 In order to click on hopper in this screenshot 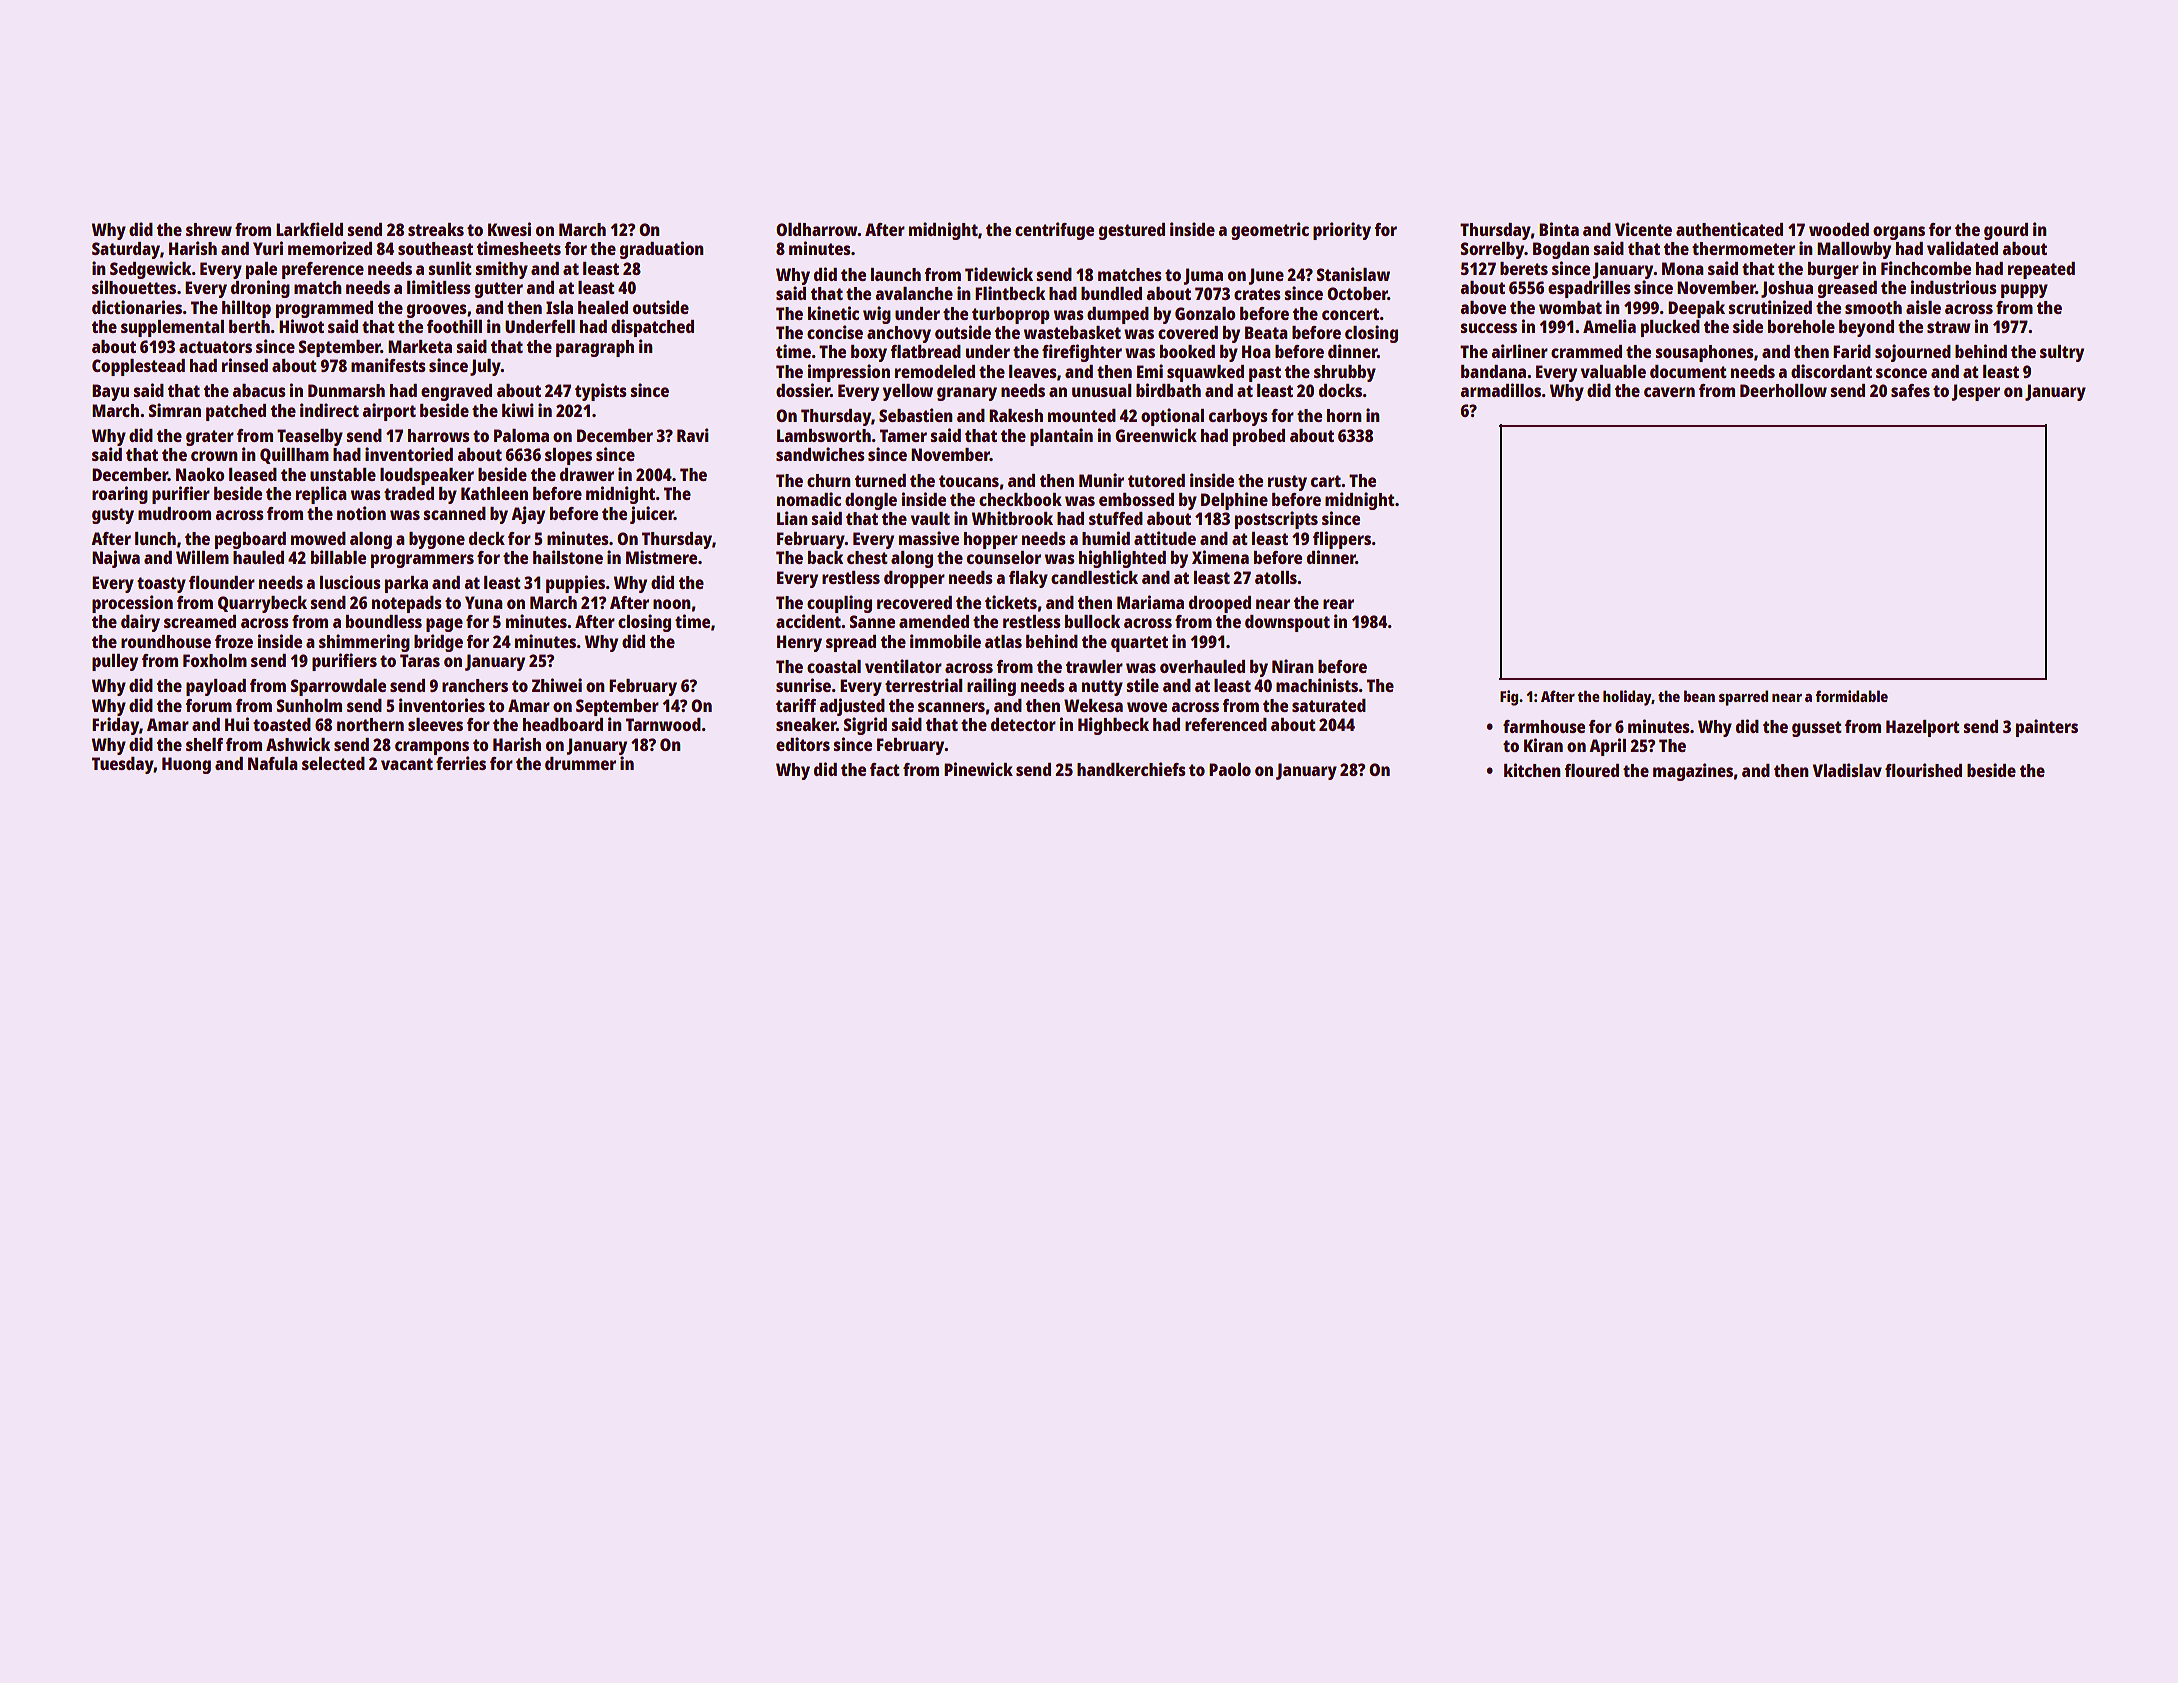, I will do `click(991, 540)`.
